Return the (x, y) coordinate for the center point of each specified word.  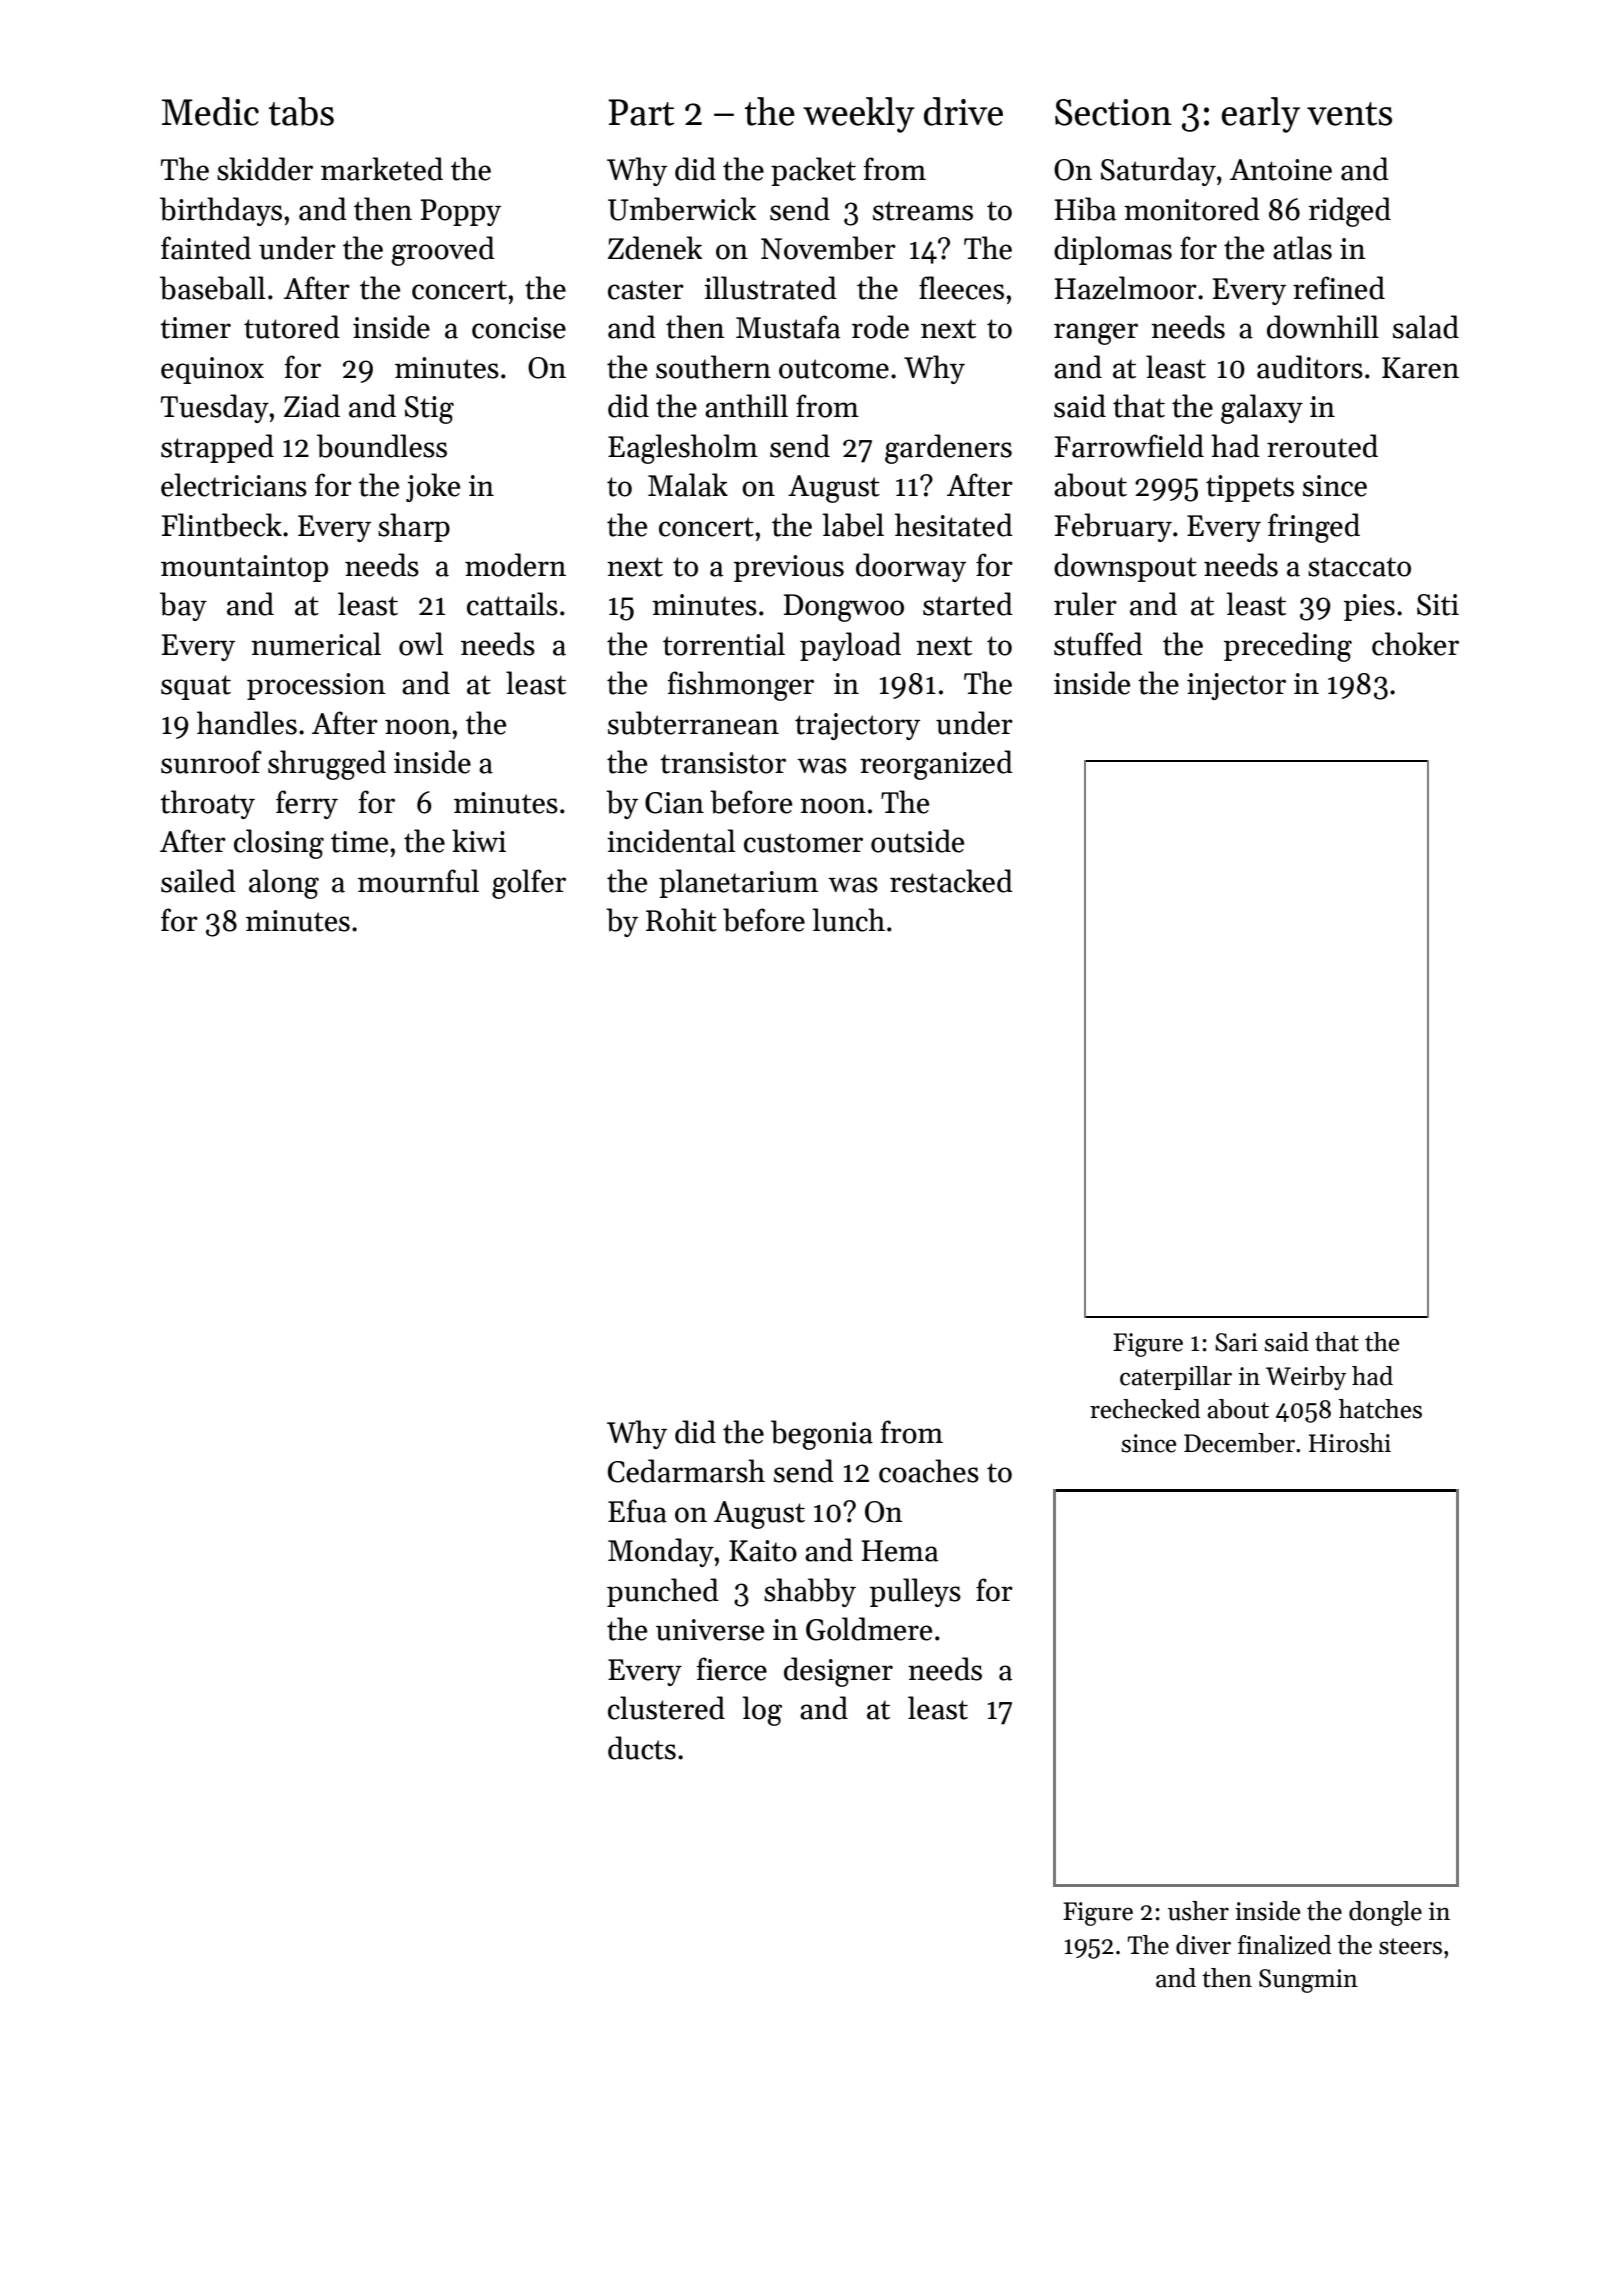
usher (1198, 1911)
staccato (1359, 567)
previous (789, 568)
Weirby (1306, 1378)
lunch (848, 920)
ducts (642, 1748)
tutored (292, 327)
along (284, 884)
